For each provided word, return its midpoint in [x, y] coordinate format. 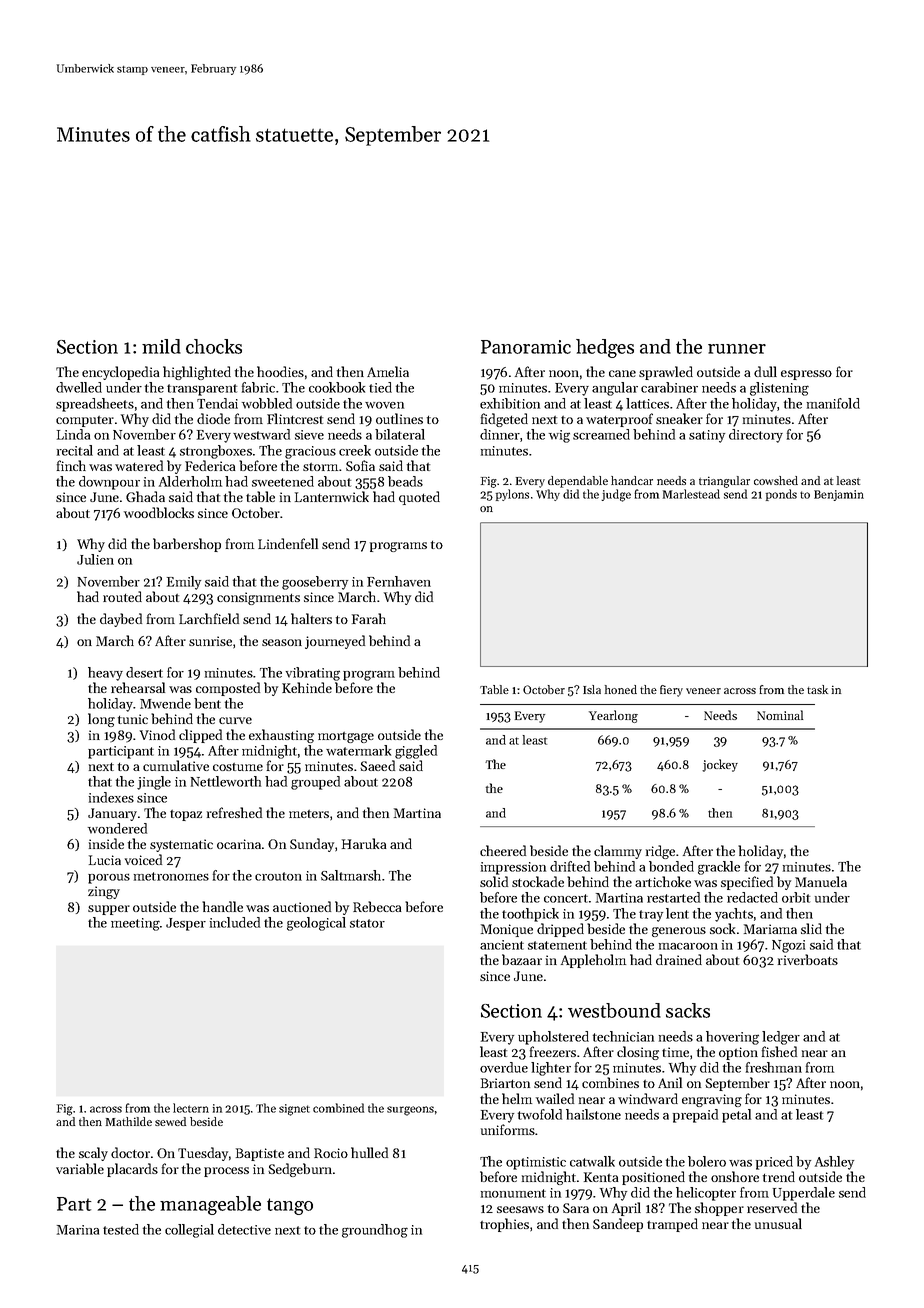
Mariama [770, 929]
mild [161, 346]
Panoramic [526, 347]
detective [244, 1229]
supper [109, 910]
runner [737, 349]
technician [623, 1036]
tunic [133, 719]
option [738, 1053]
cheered [503, 850]
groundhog [375, 1231]
